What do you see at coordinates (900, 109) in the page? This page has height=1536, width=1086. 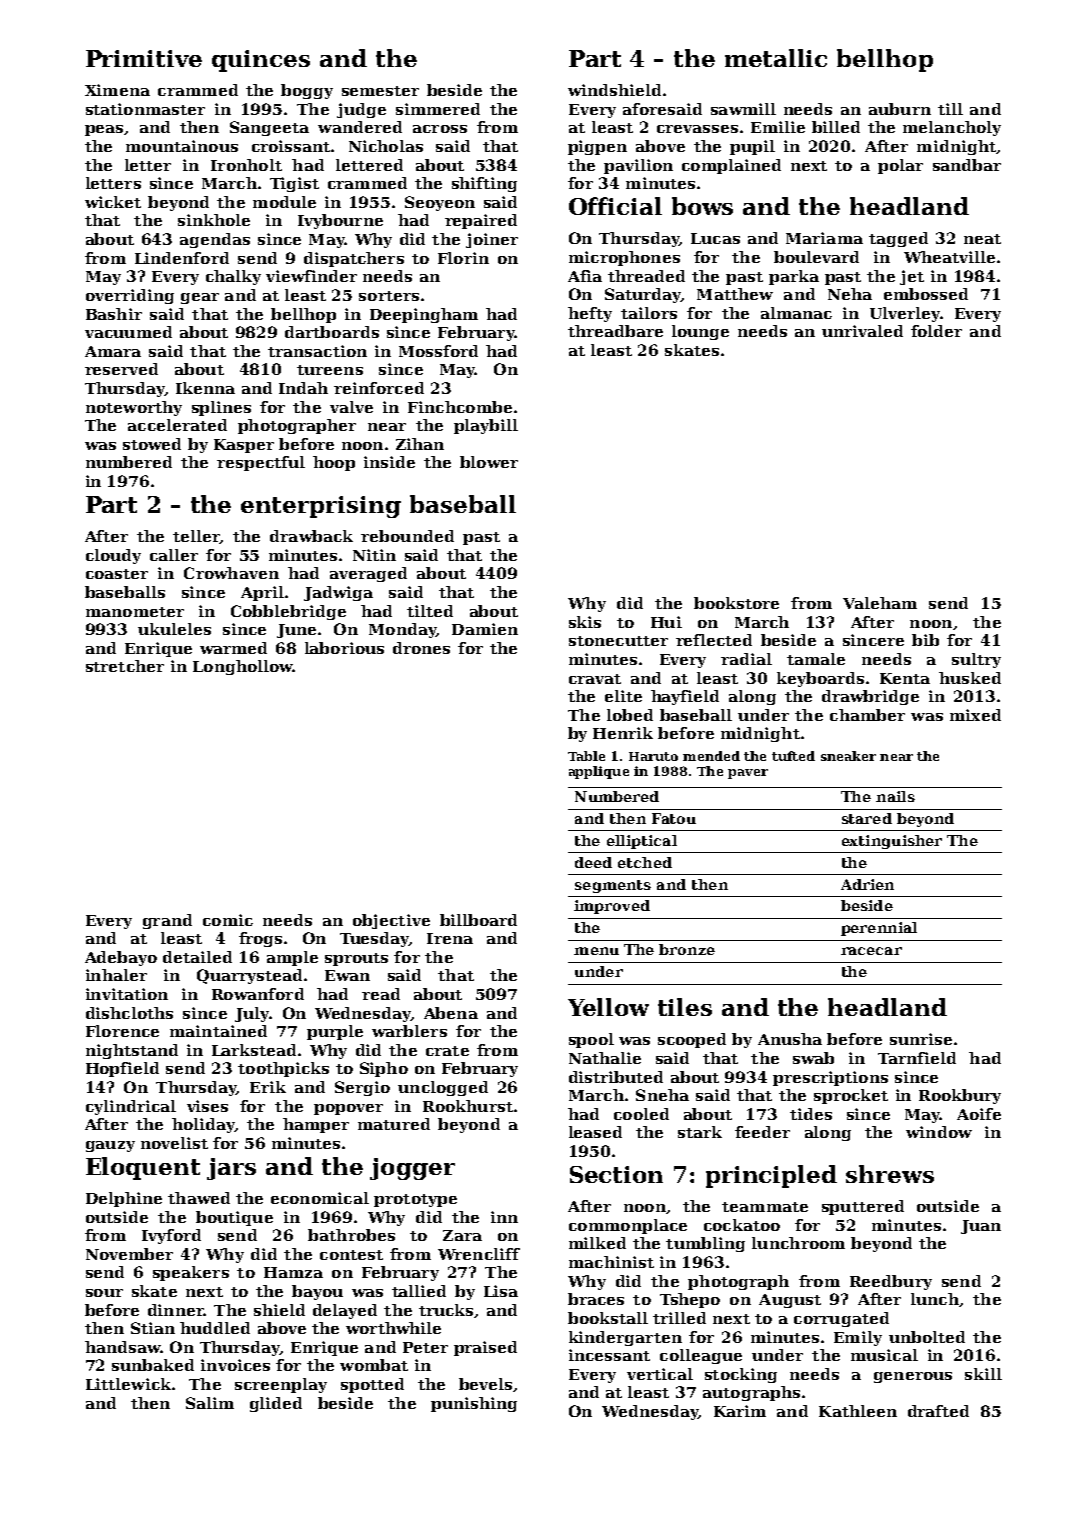 I see `auburn` at bounding box center [900, 109].
